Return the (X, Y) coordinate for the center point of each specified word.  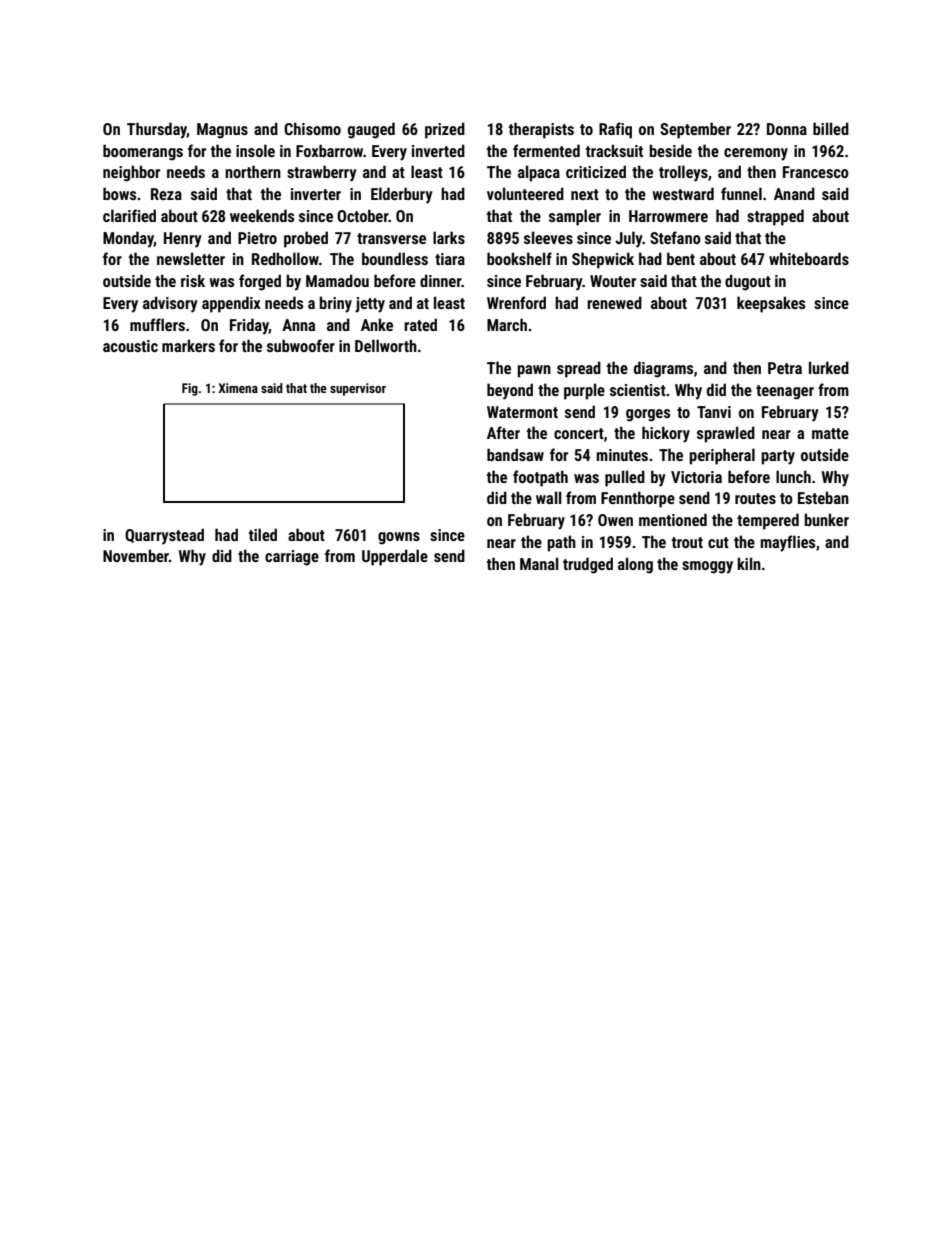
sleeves (548, 237)
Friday (249, 326)
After (503, 432)
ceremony (756, 154)
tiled (263, 534)
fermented (546, 150)
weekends (262, 215)
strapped (775, 217)
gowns (399, 538)
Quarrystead (164, 536)
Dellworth (386, 345)
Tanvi (714, 412)
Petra (785, 368)
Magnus (222, 131)
